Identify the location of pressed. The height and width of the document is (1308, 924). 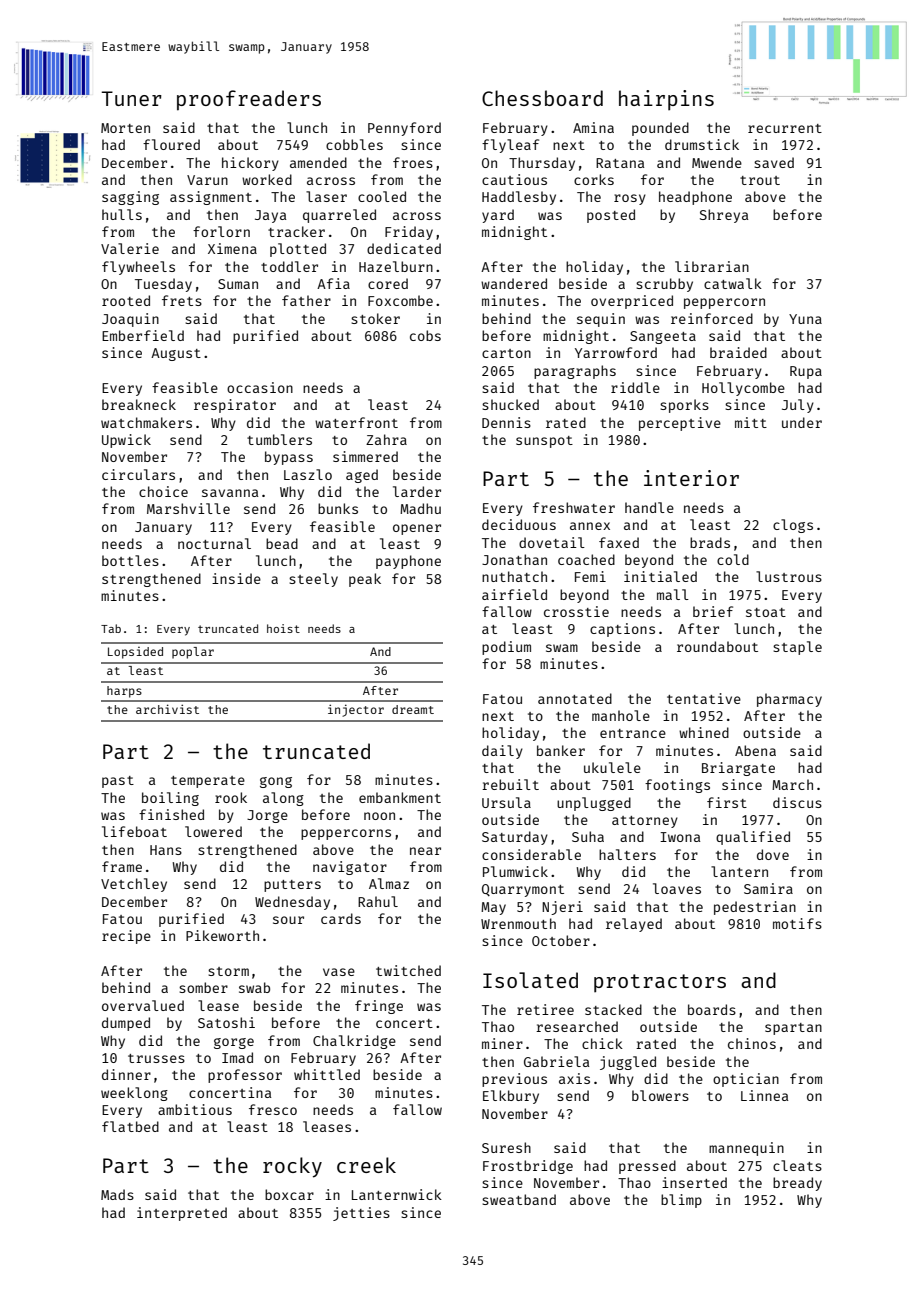
(647, 1167).
